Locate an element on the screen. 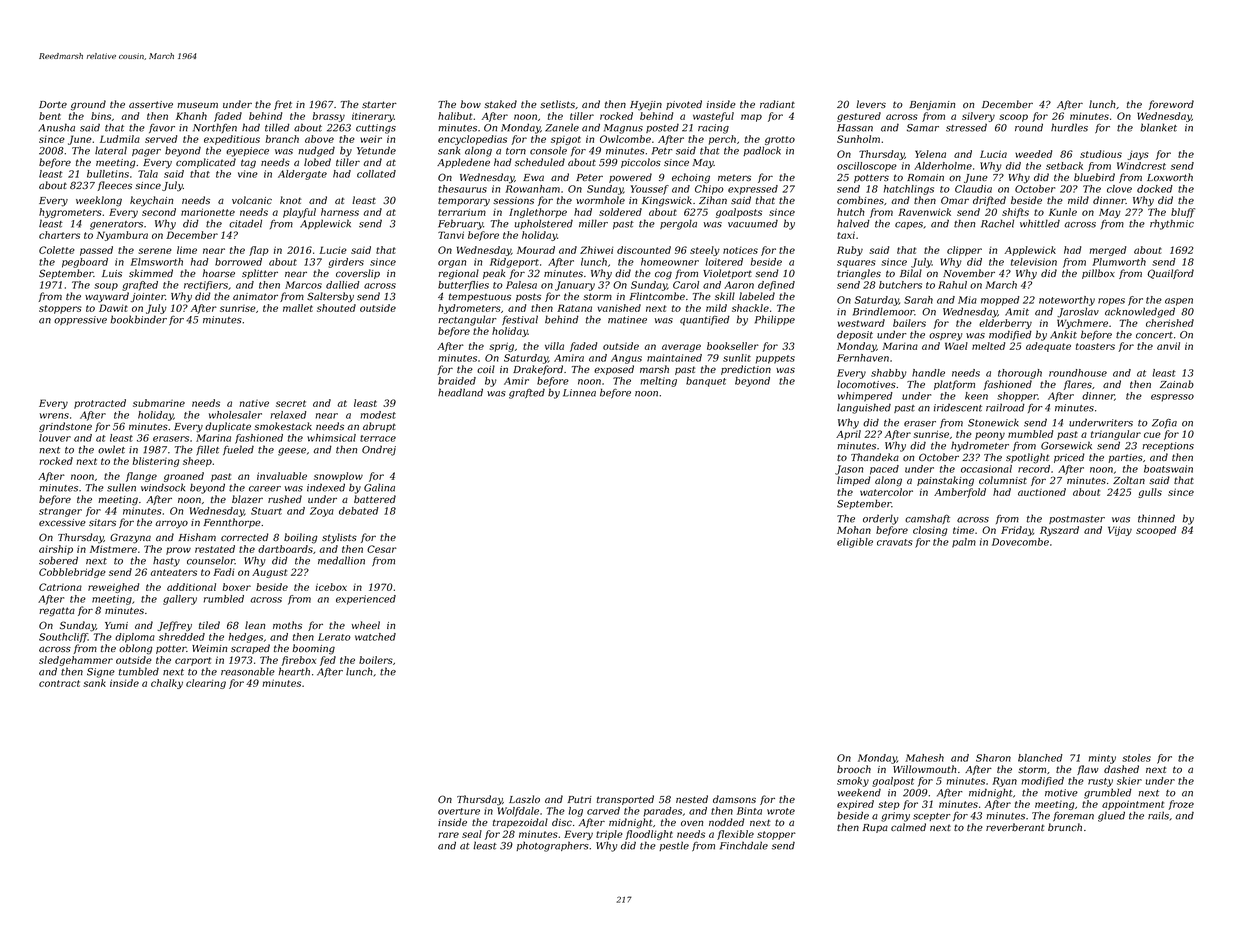  hearth is located at coordinates (294, 671).
